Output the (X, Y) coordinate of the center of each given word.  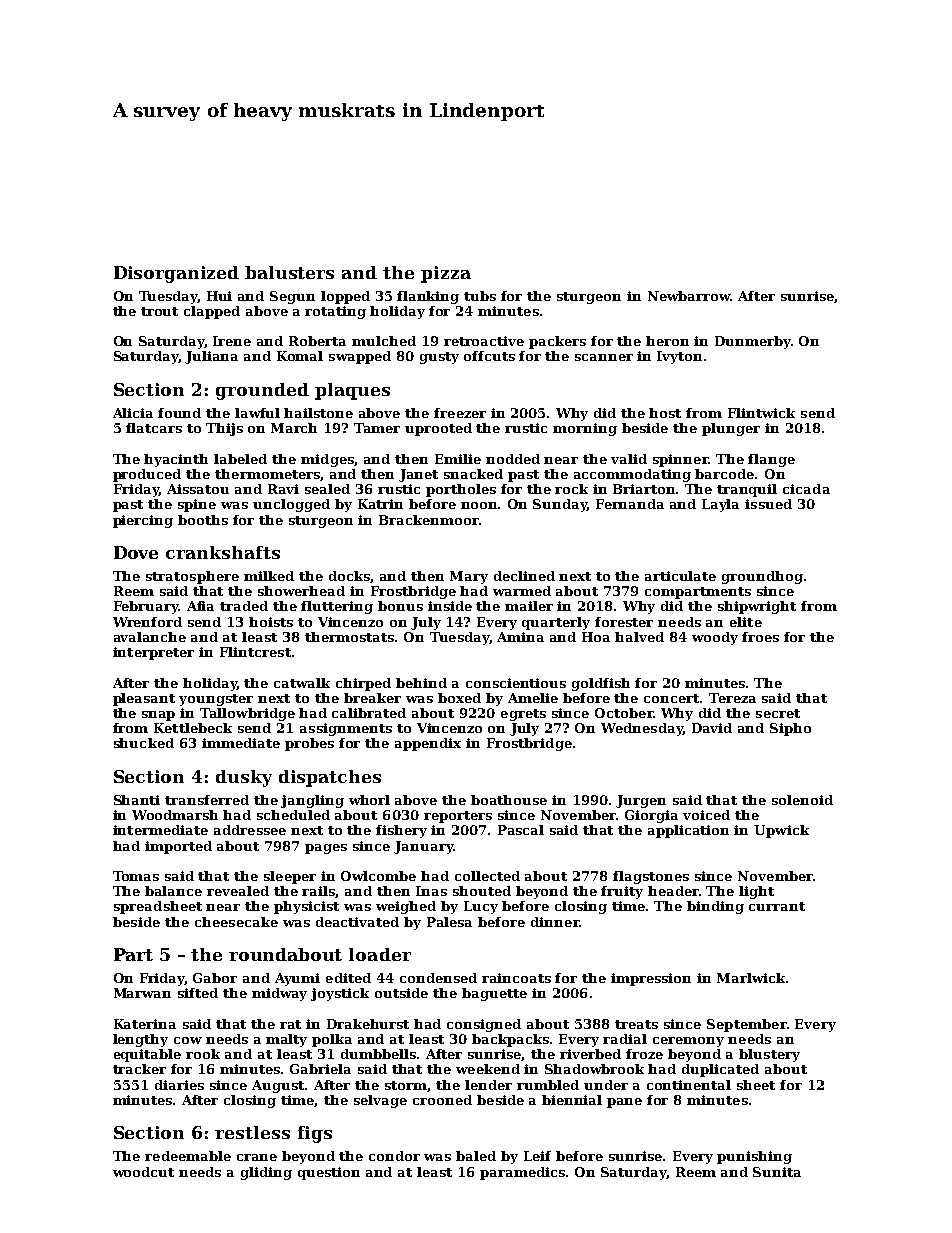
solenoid (802, 800)
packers (557, 342)
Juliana (211, 357)
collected (487, 876)
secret (778, 713)
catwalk (302, 683)
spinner (681, 460)
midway (279, 994)
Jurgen (641, 801)
